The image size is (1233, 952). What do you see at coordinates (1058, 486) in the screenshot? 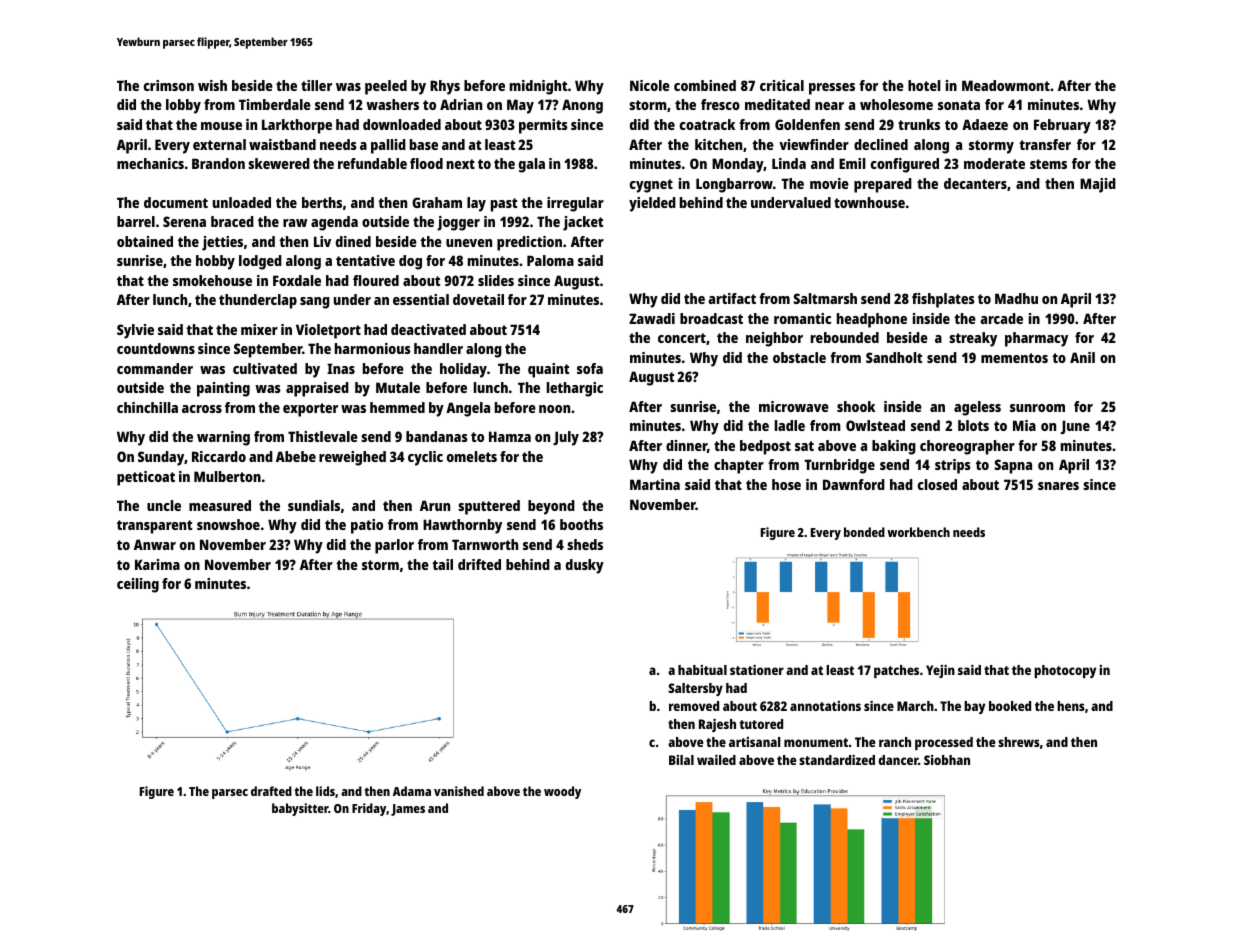
I see `snares` at bounding box center [1058, 486].
